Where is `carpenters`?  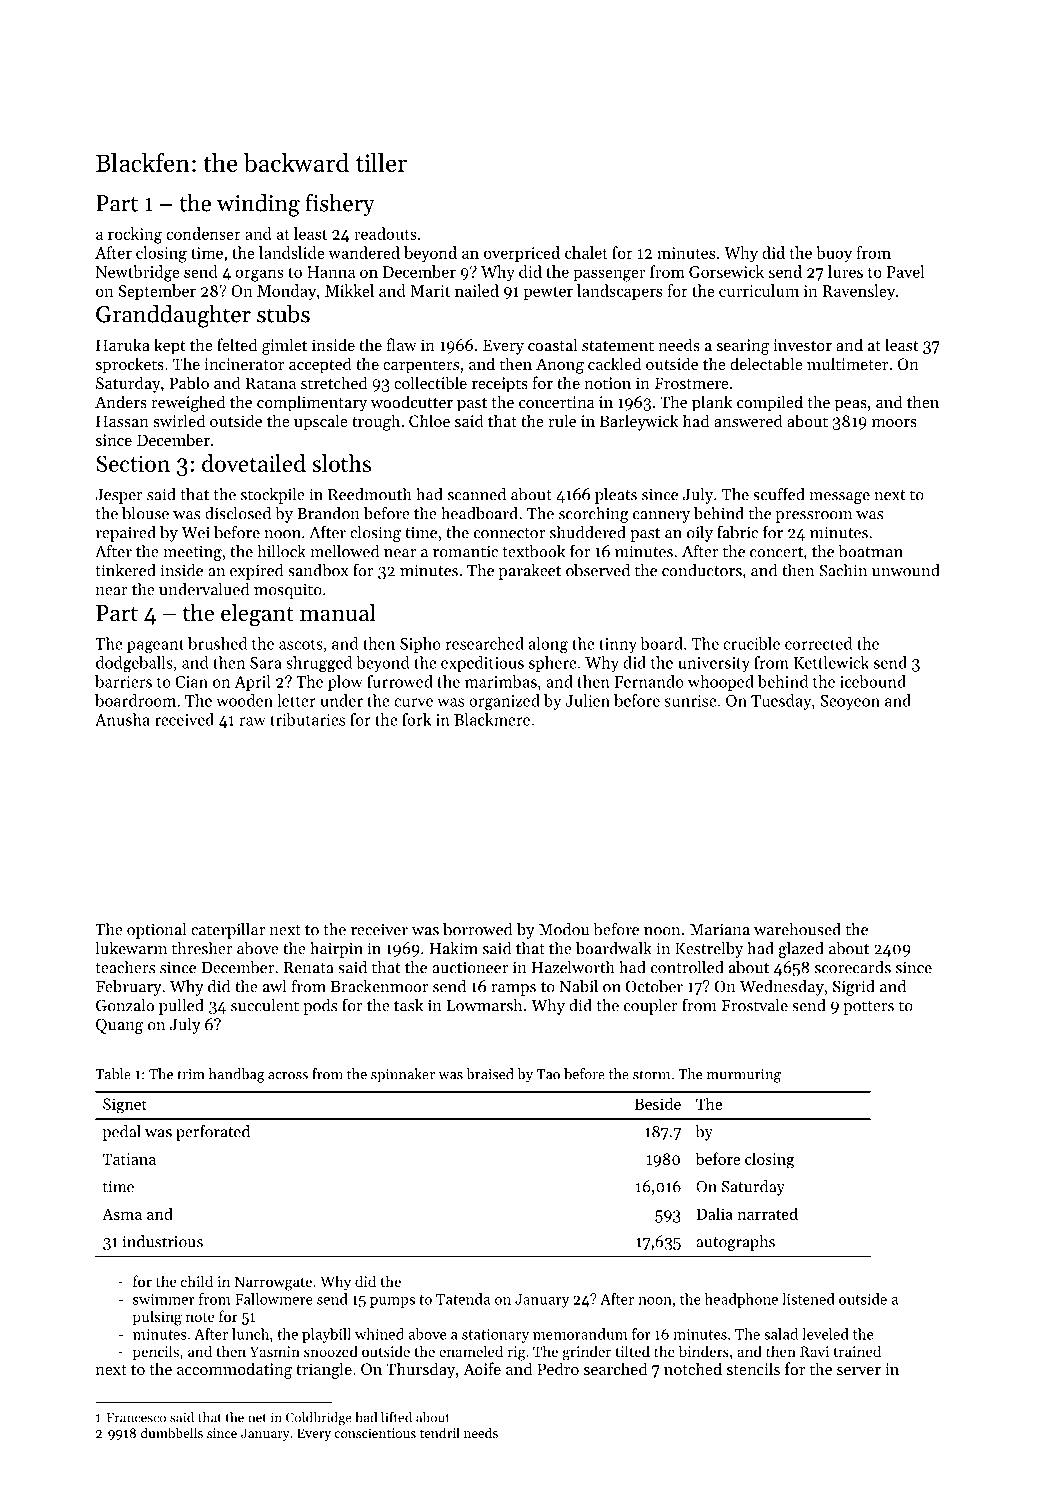 carpenters is located at coordinates (421, 367).
